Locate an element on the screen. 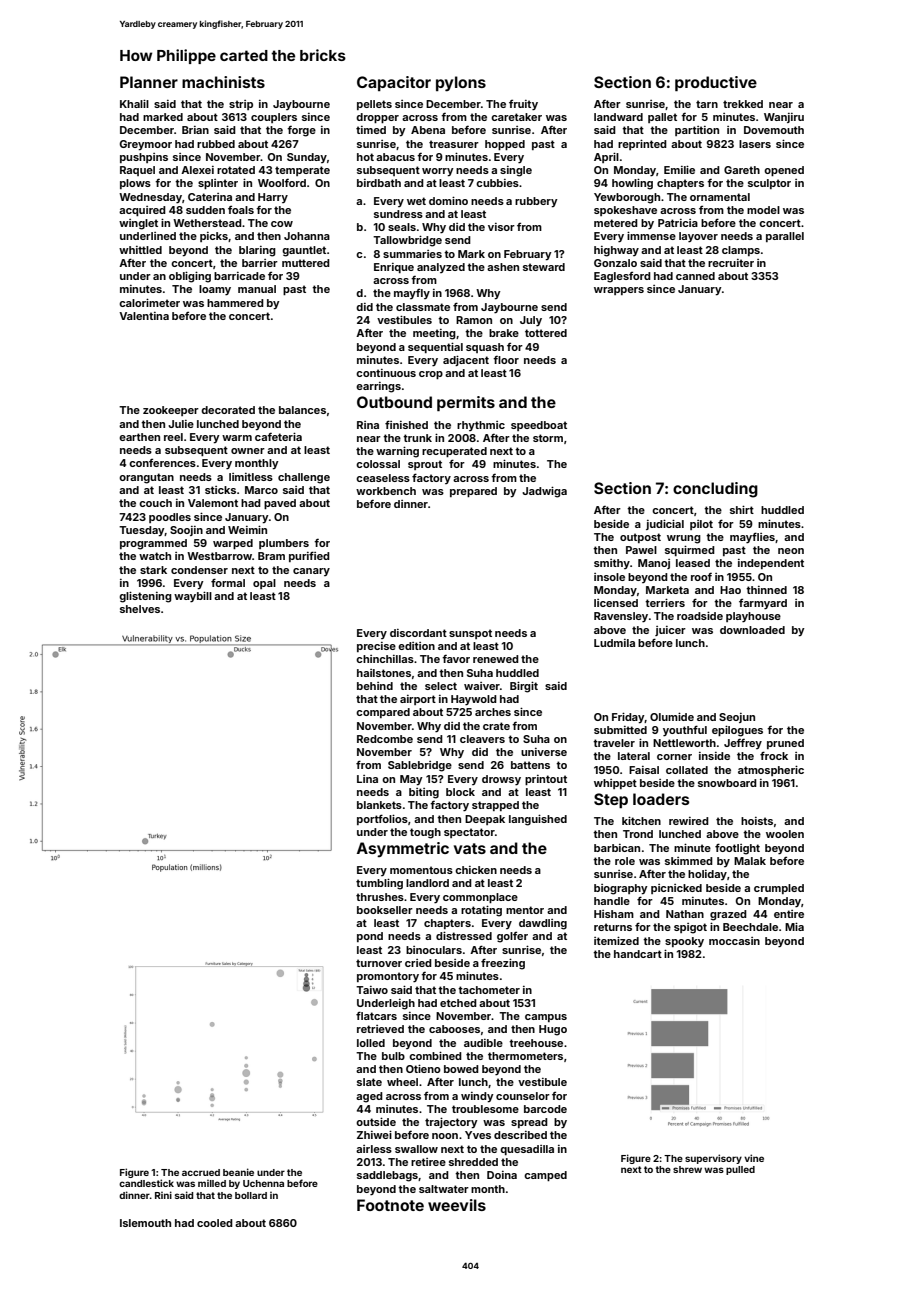  Hisham is located at coordinates (614, 914).
